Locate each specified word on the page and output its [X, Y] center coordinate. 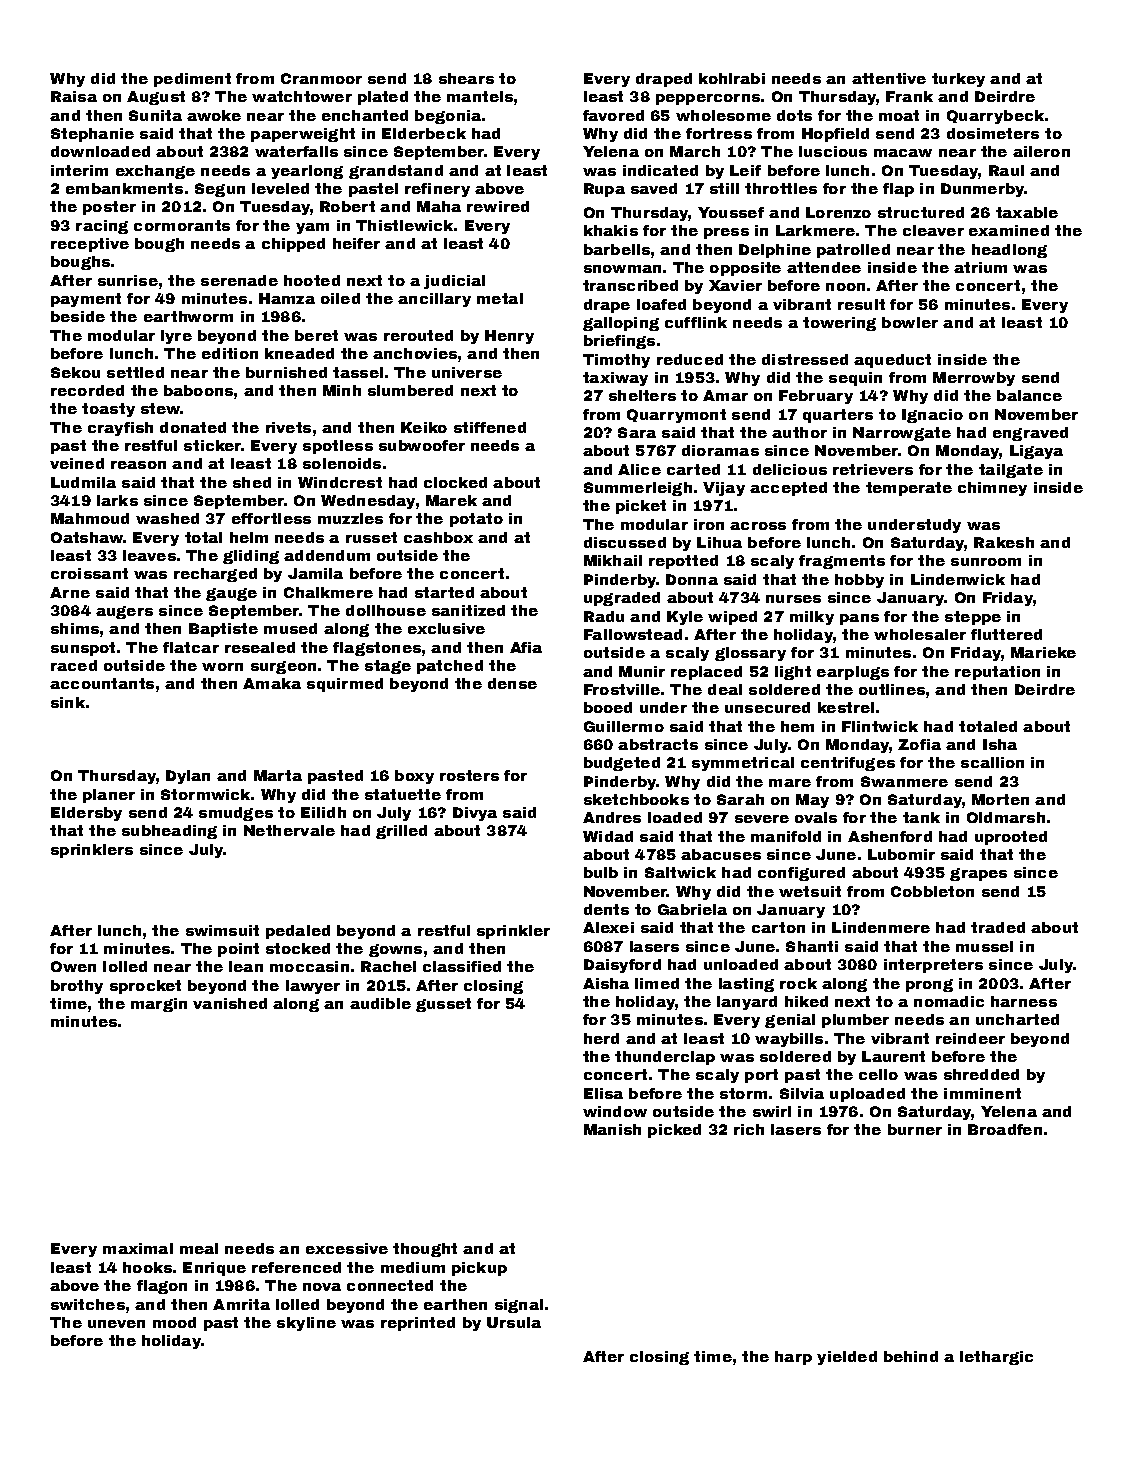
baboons [198, 390]
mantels [480, 96]
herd [601, 1038]
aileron [1041, 151]
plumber [855, 1021]
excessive [347, 1248]
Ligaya [1036, 452]
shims [75, 628]
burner [915, 1129]
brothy [77, 987]
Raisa [74, 96]
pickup [479, 1269]
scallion [992, 762]
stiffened [490, 427]
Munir [642, 671]
